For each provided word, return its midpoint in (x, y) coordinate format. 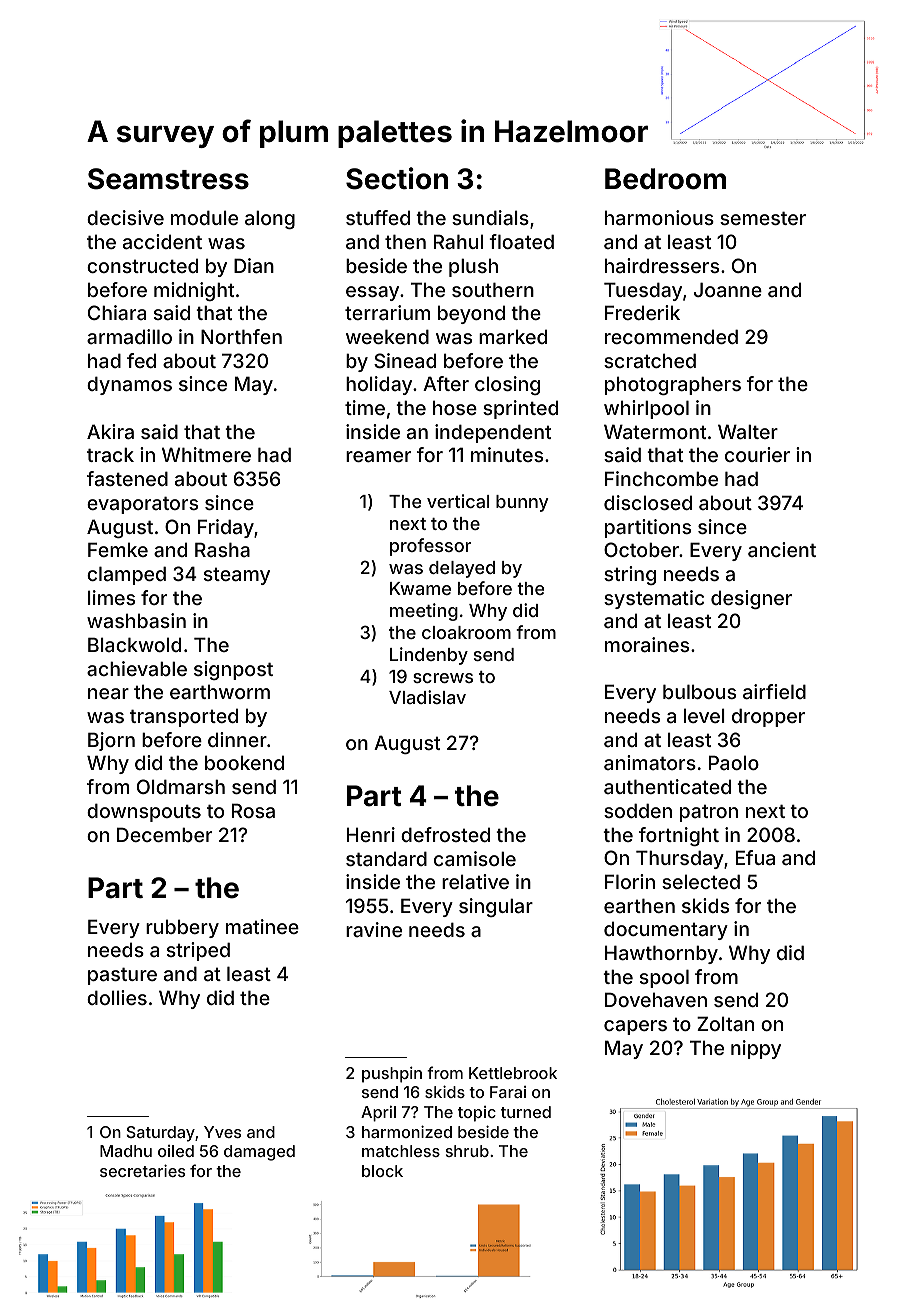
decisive (125, 217)
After (446, 383)
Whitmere (206, 454)
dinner (237, 739)
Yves (222, 1132)
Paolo (734, 762)
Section (397, 178)
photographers (673, 385)
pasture (122, 976)
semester (763, 218)
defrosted (445, 834)
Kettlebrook (513, 1073)
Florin (630, 881)
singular (496, 907)
